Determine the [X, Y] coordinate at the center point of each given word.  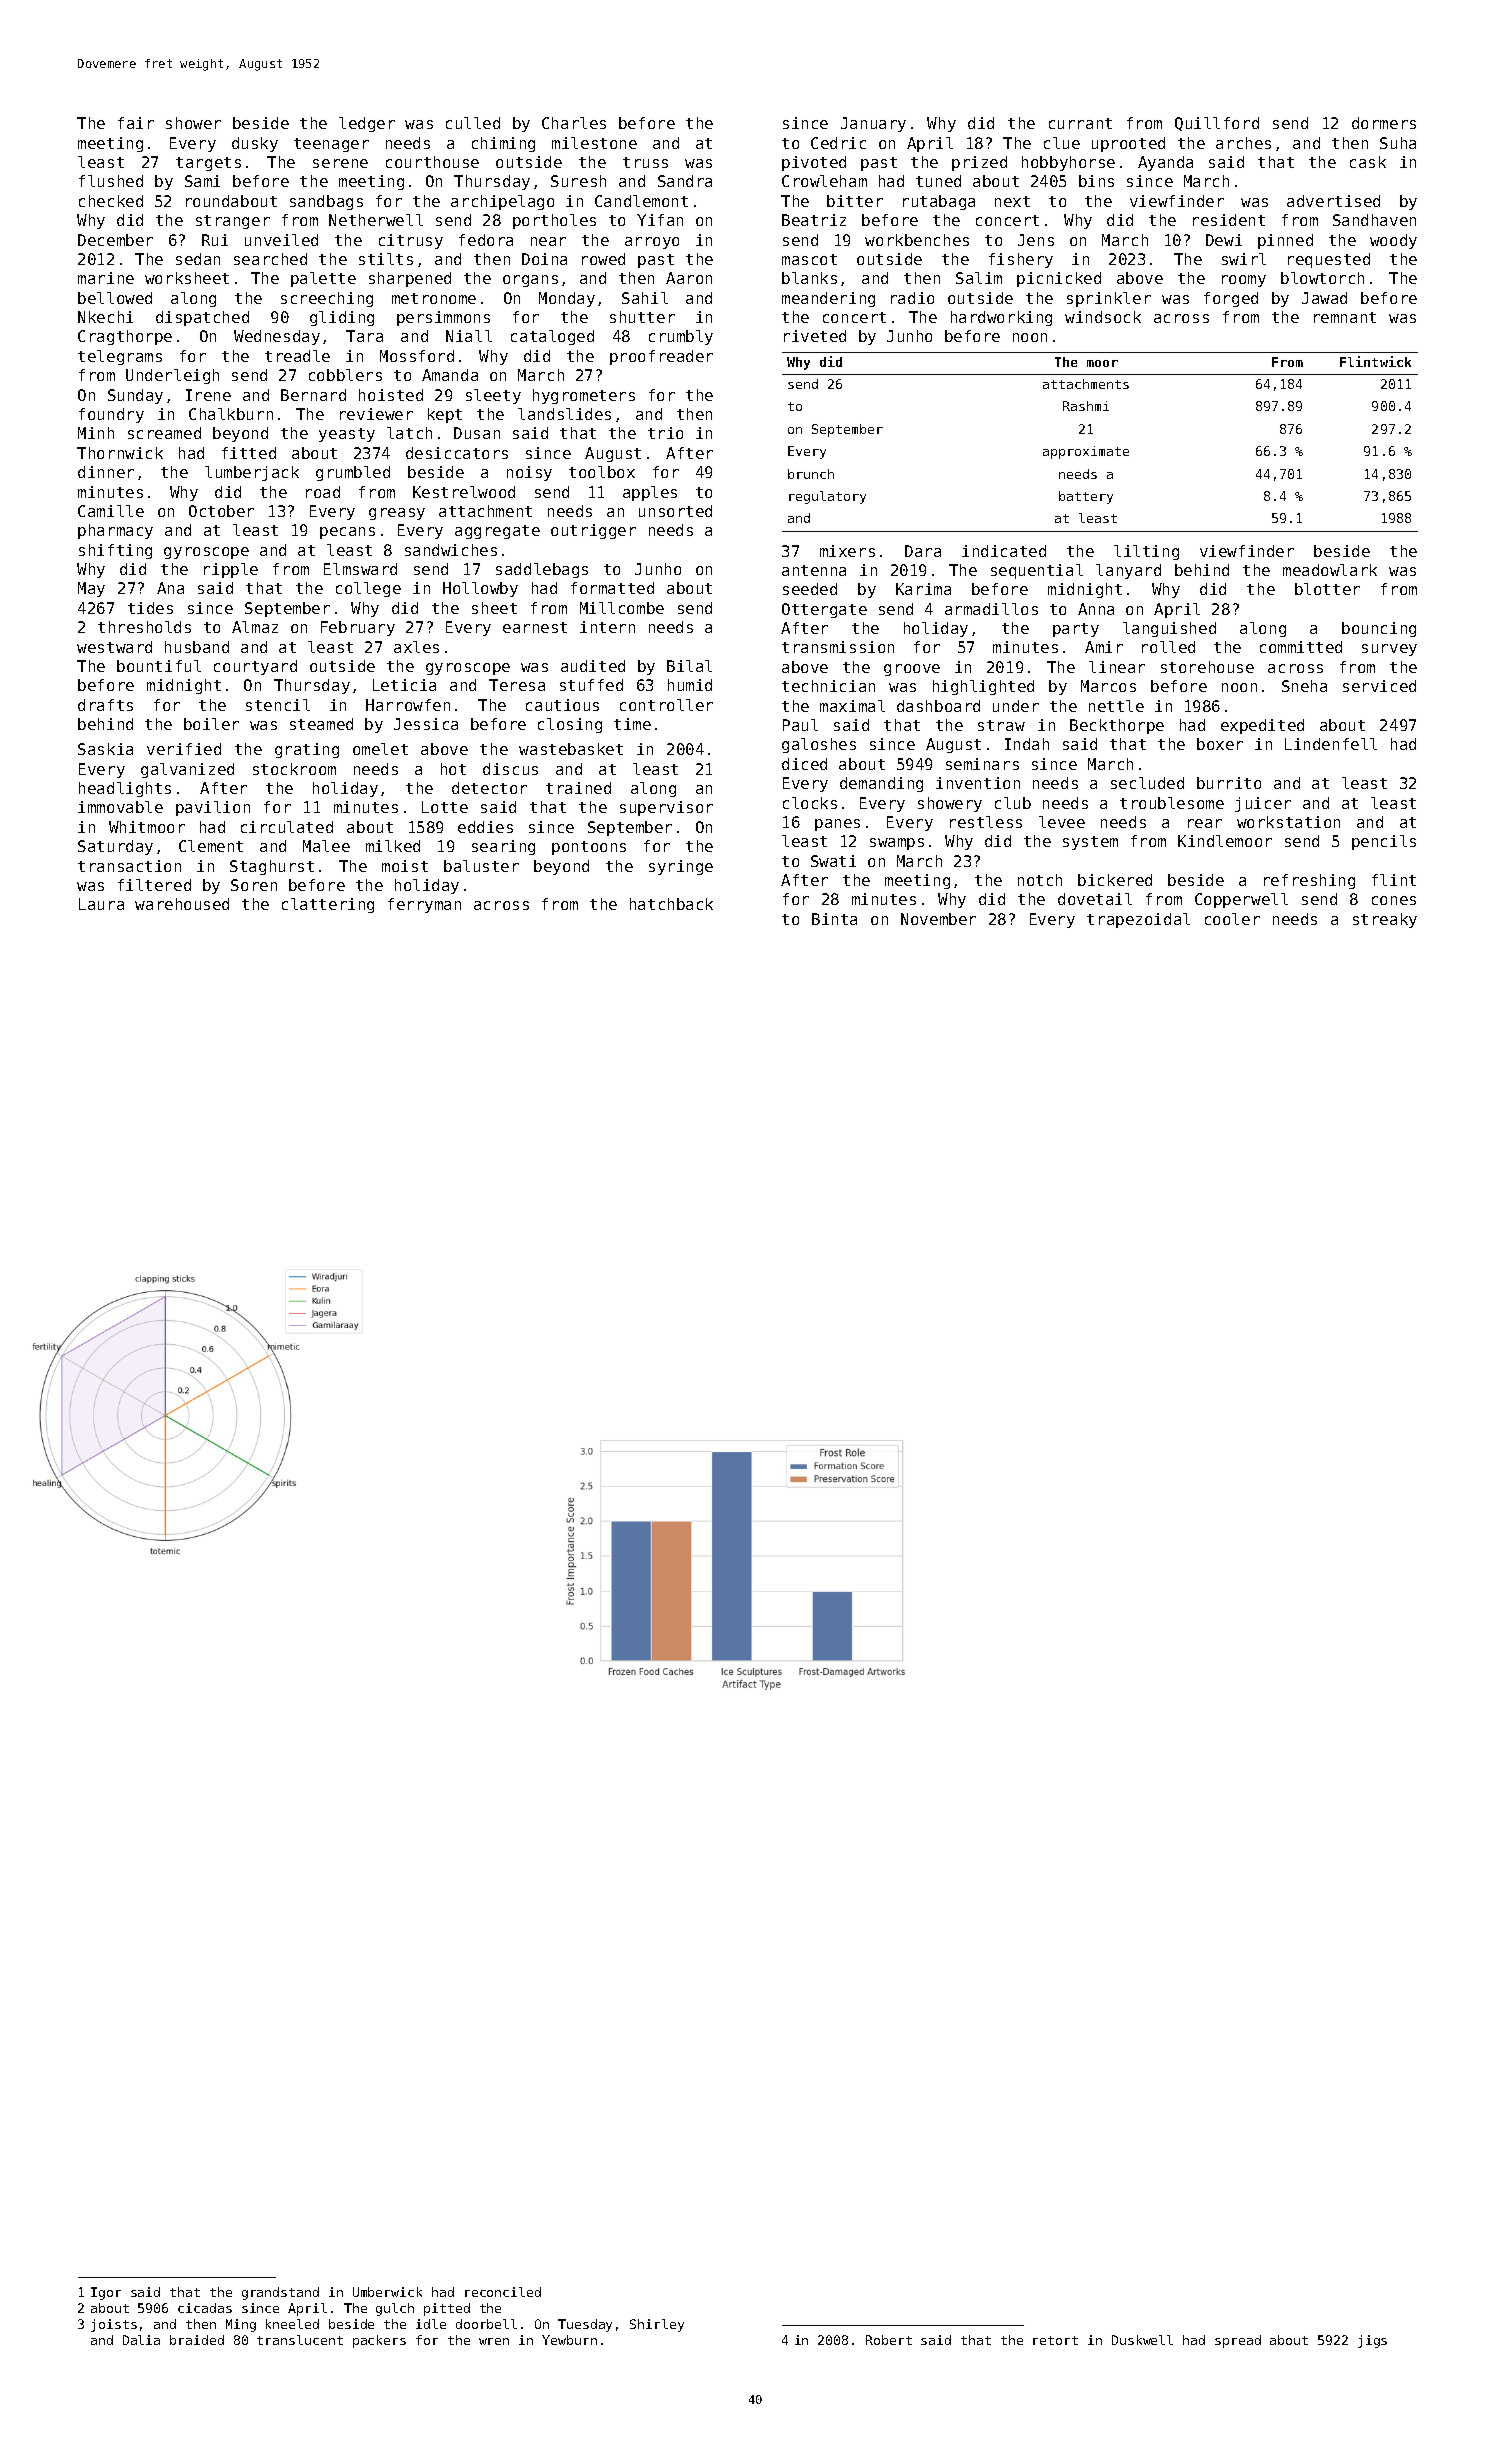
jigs [1372, 2341]
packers [379, 2341]
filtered [154, 885]
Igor [106, 2293]
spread [1238, 2341]
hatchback [671, 904]
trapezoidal [1138, 920]
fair [136, 123]
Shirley [657, 2325]
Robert [889, 2340]
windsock [1103, 317]
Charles [574, 123]
